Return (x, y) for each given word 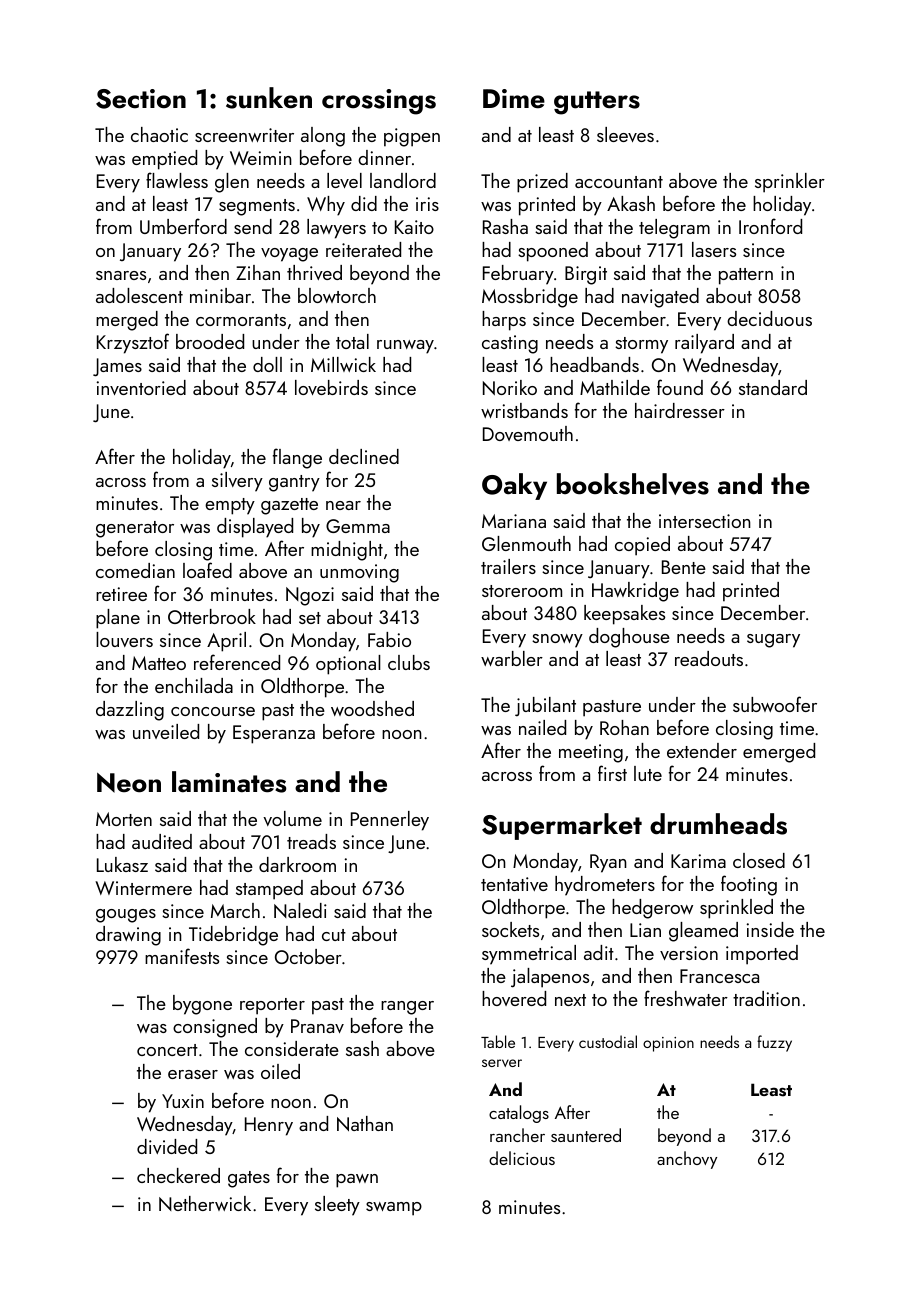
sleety (337, 1206)
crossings (379, 102)
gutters (597, 103)
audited (162, 841)
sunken (269, 98)
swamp (394, 1209)
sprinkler (790, 183)
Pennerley (390, 821)
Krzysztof (133, 343)
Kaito (414, 227)
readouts (709, 658)
